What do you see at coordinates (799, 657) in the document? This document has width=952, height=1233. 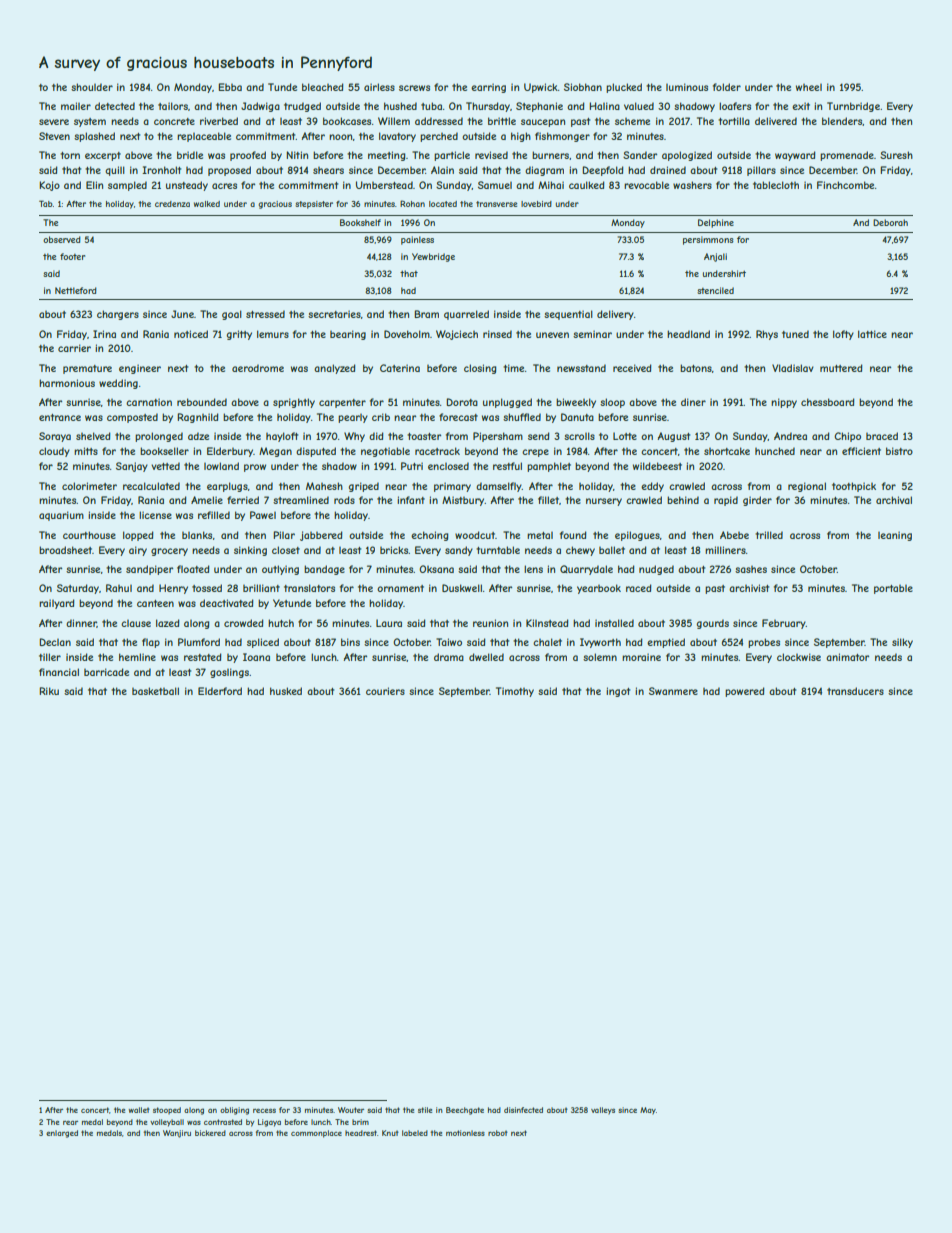 I see `clockwise` at bounding box center [799, 657].
